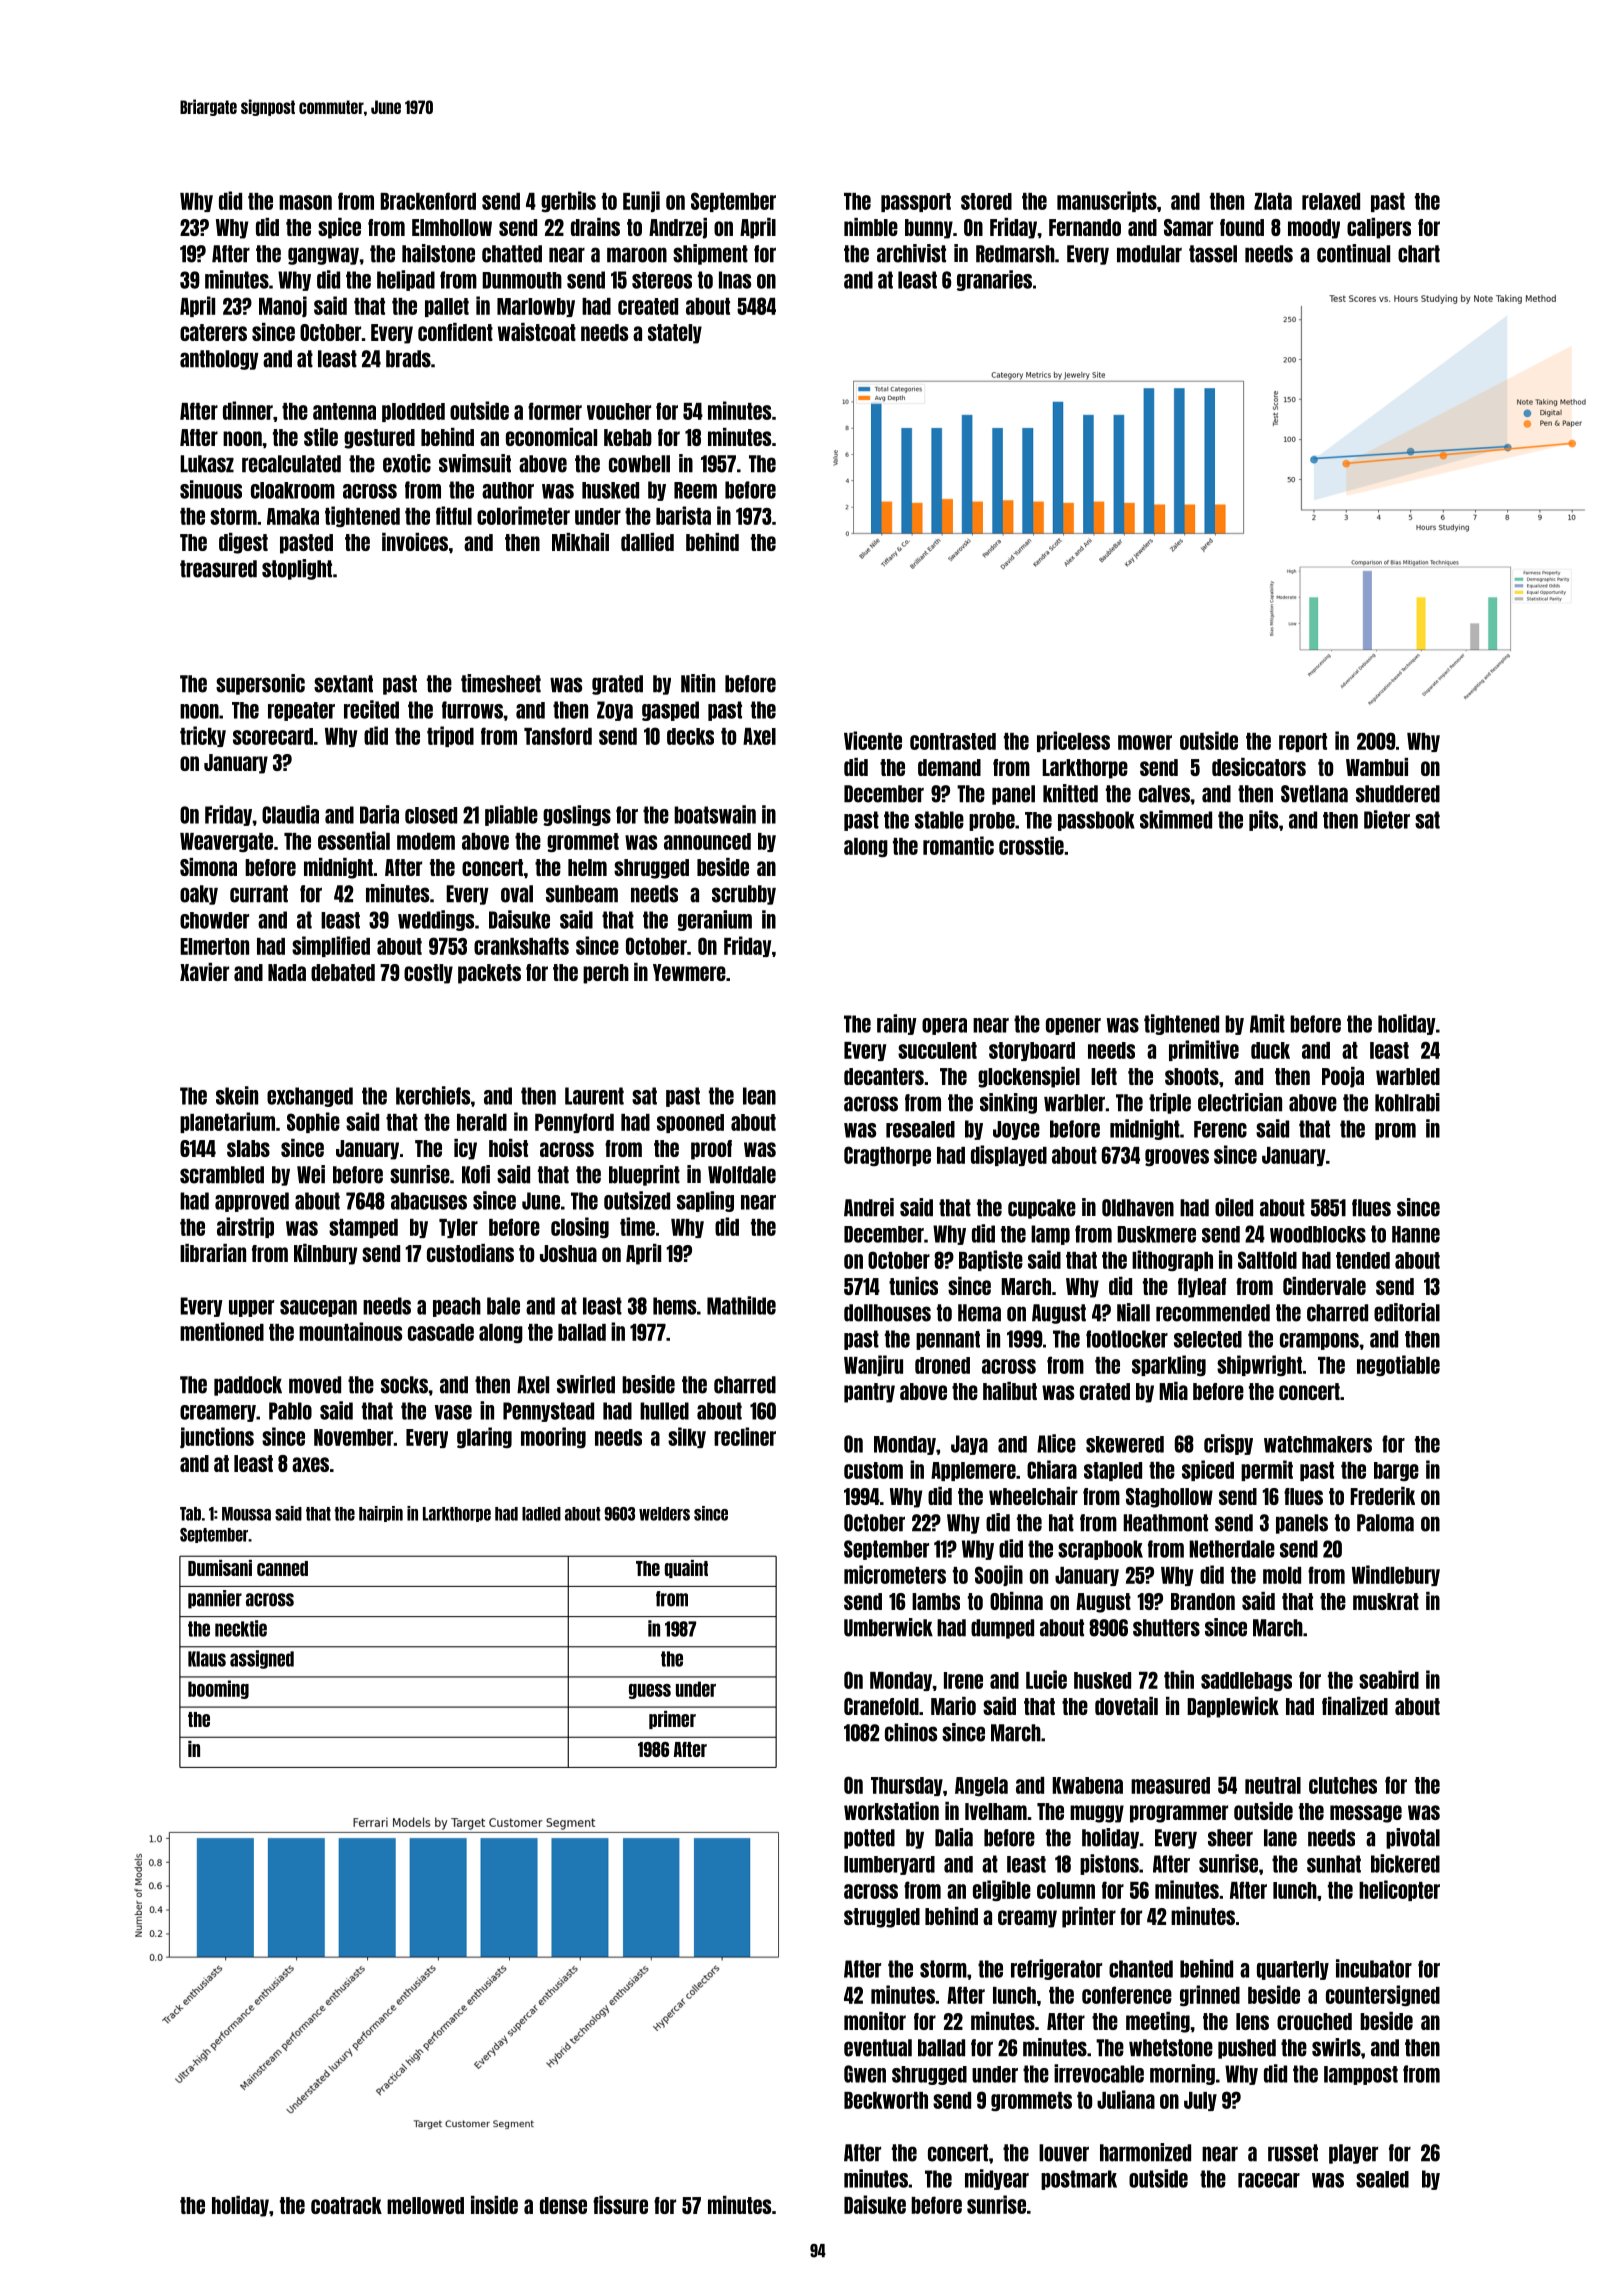 The width and height of the page is (1620, 2292). I want to click on welders, so click(664, 1514).
